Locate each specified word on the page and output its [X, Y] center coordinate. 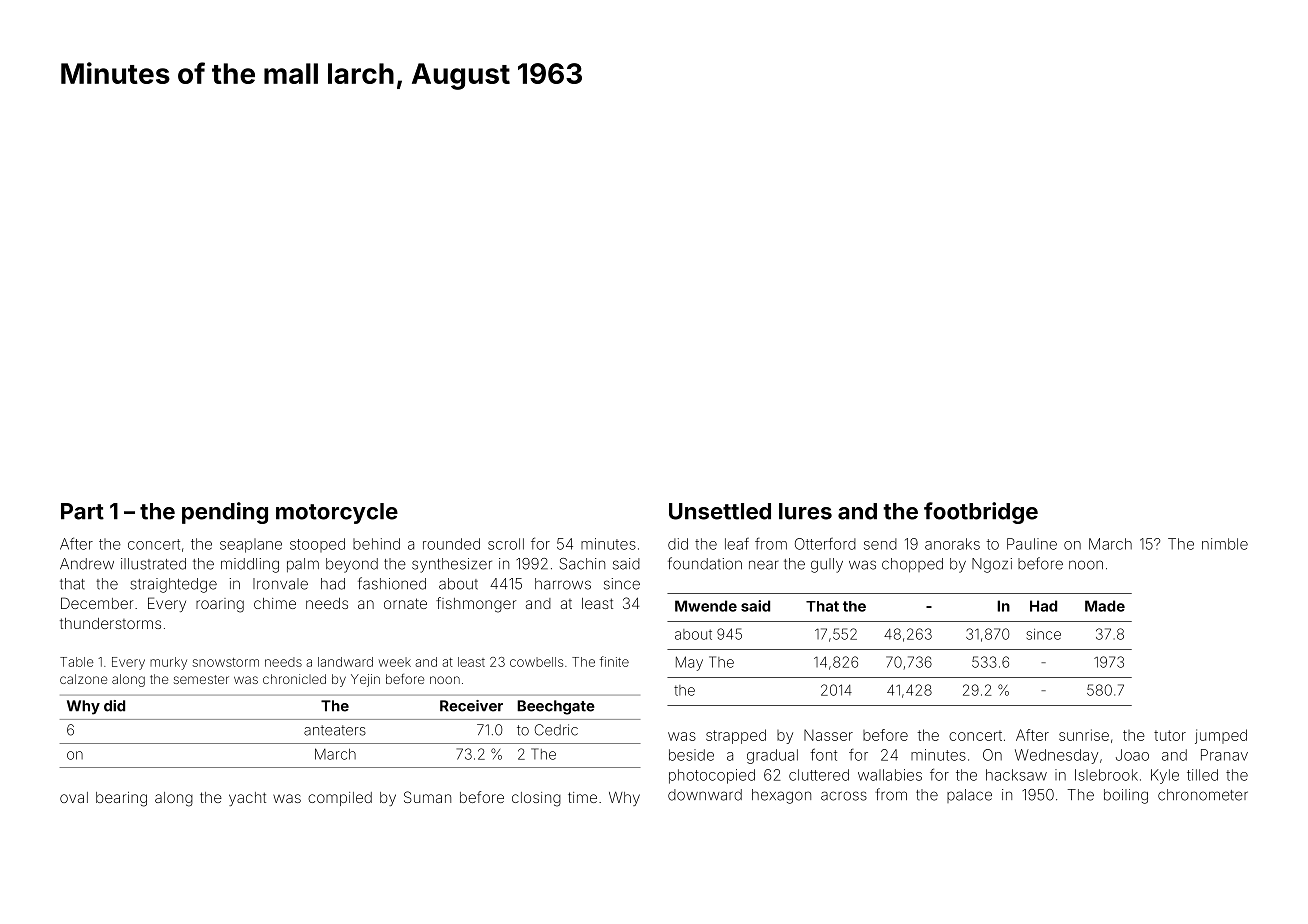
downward [705, 795]
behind [376, 544]
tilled [1202, 775]
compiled [340, 799]
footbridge [981, 513]
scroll [506, 544]
